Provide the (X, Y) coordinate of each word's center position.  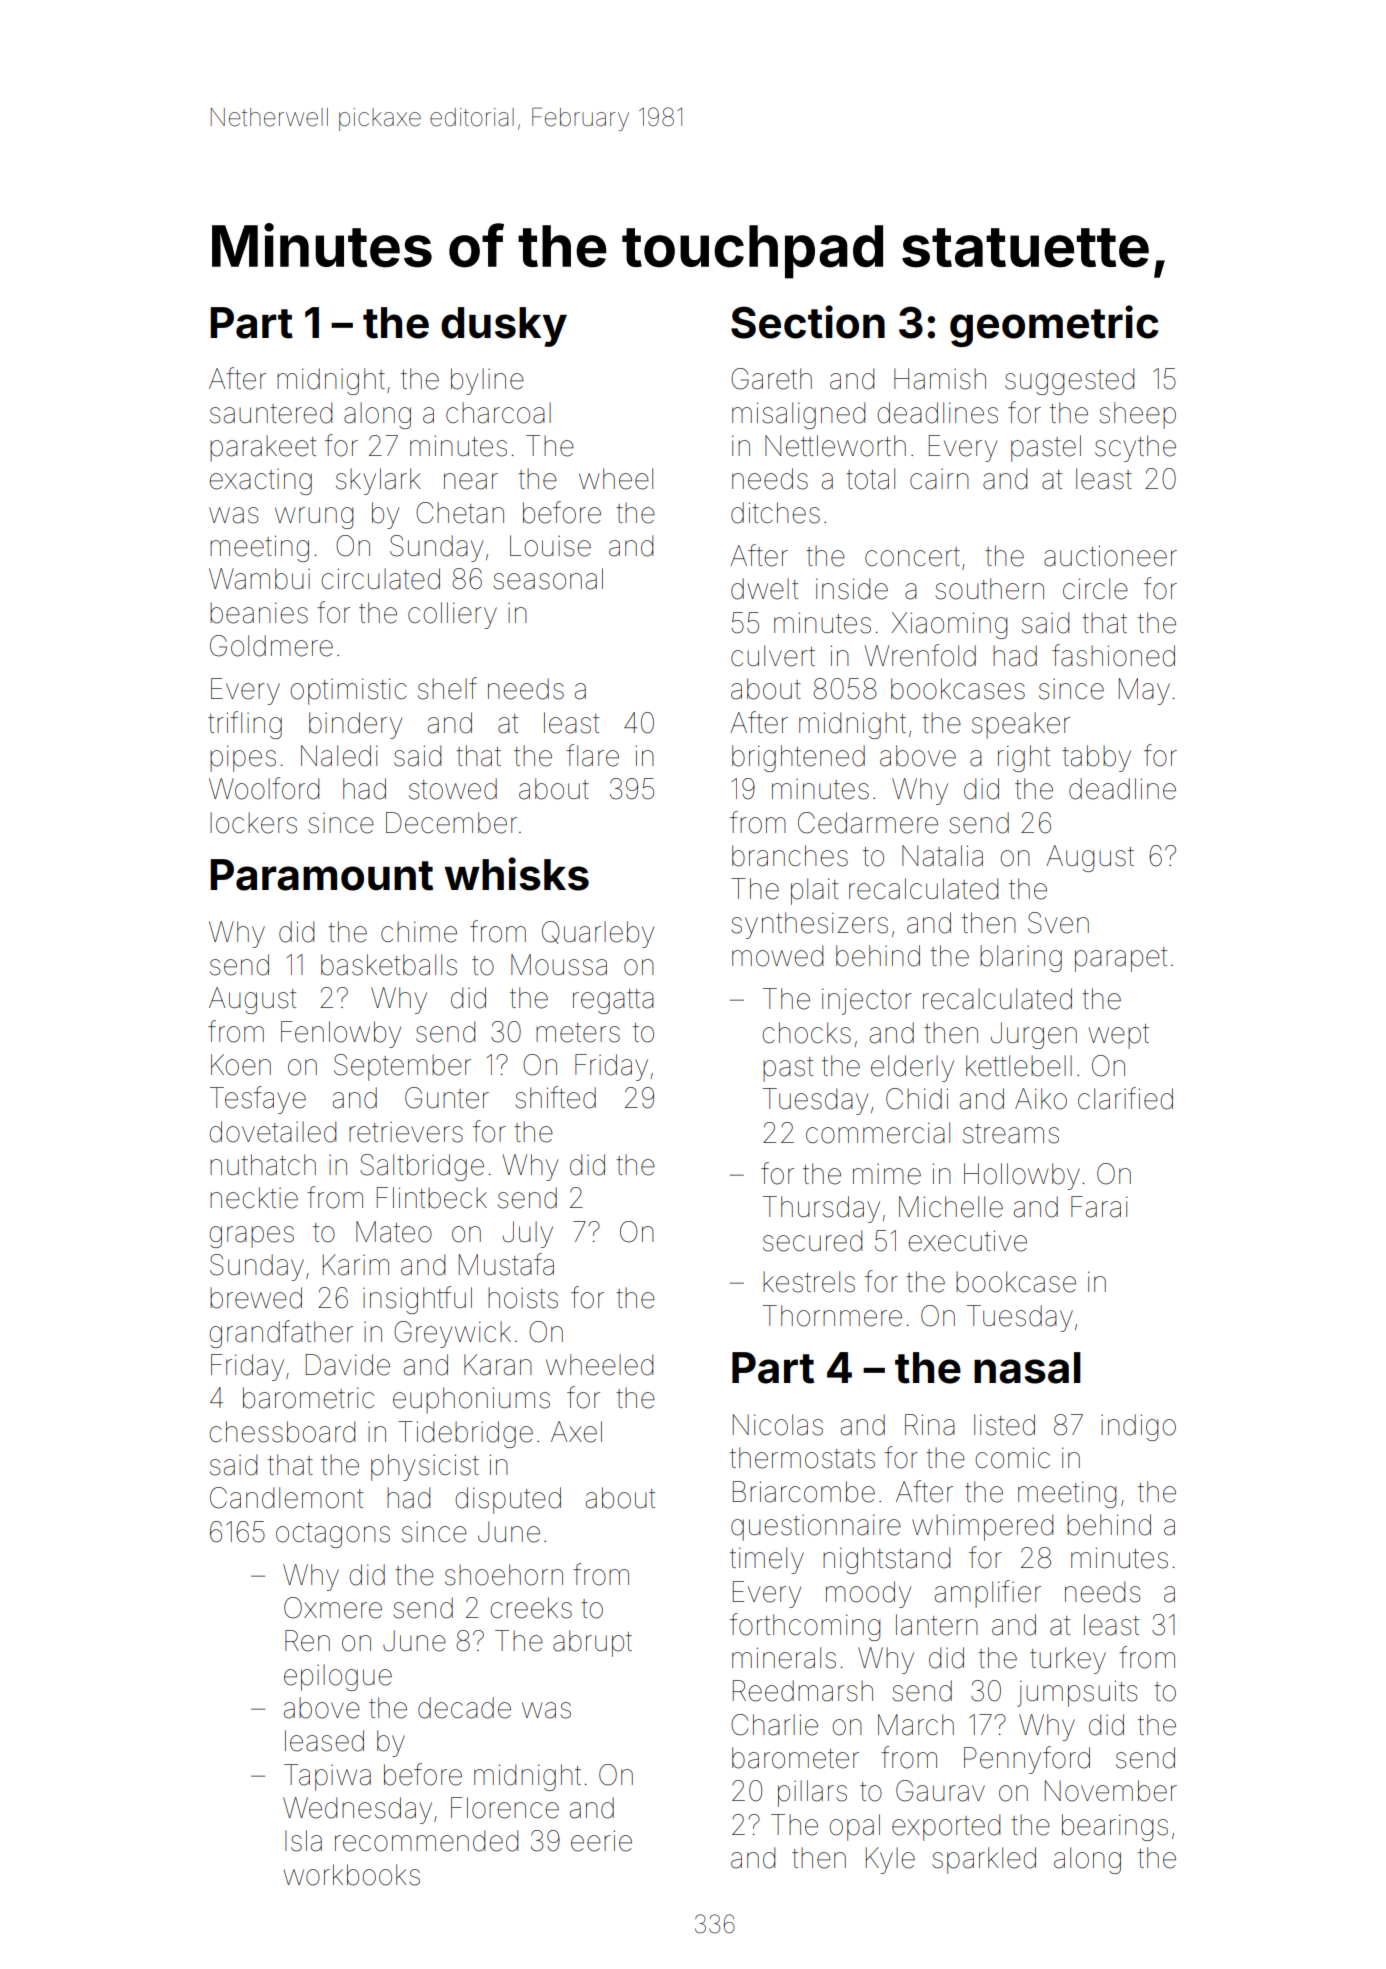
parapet (1121, 959)
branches (790, 856)
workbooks (352, 1875)
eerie (601, 1841)
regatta (613, 1001)
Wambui (259, 579)
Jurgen (1034, 1035)
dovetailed (272, 1132)
